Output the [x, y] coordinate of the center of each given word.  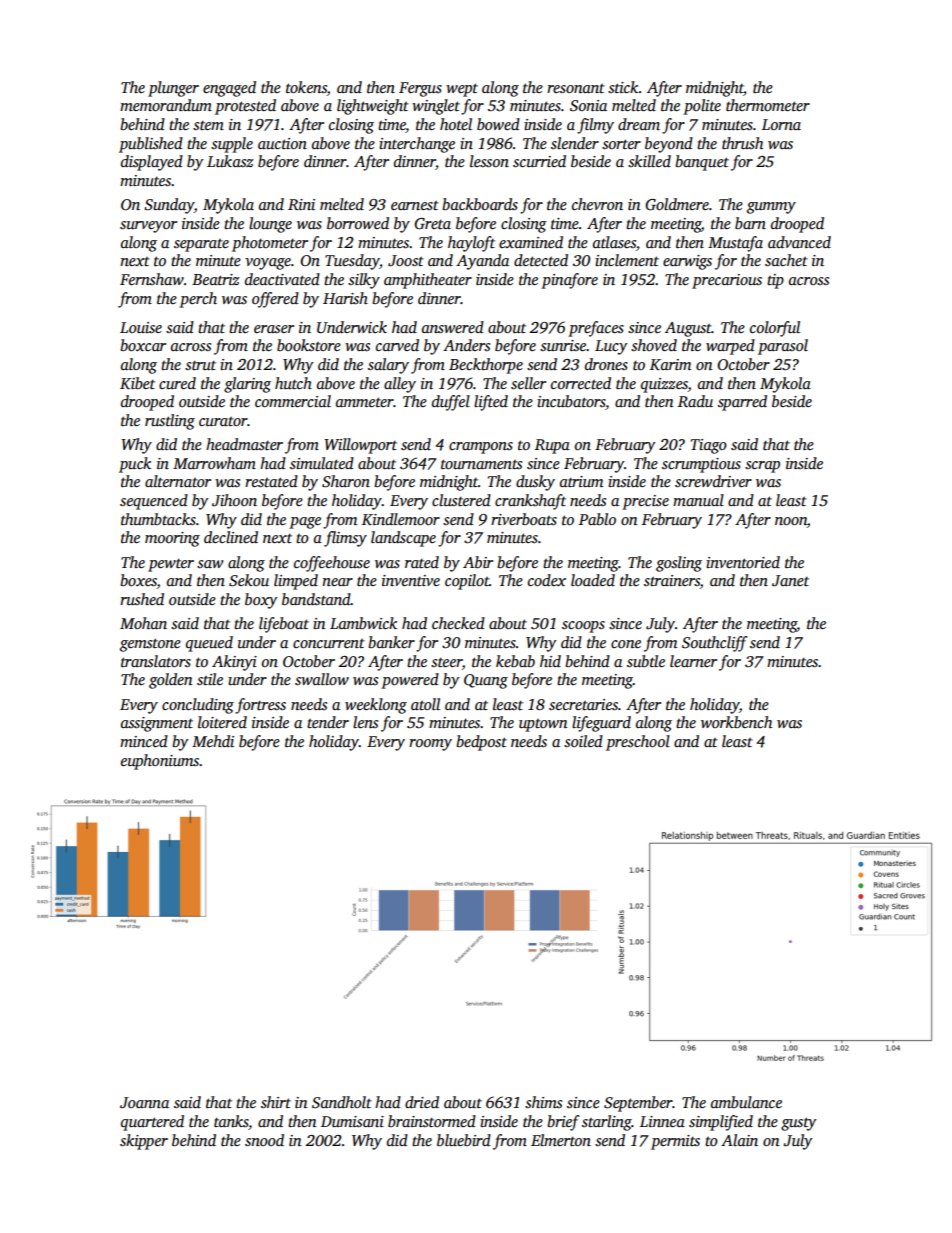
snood [264, 1140]
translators [156, 661]
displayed [152, 163]
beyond [669, 145]
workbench [736, 722]
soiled [583, 741]
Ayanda [482, 262]
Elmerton [561, 1140]
